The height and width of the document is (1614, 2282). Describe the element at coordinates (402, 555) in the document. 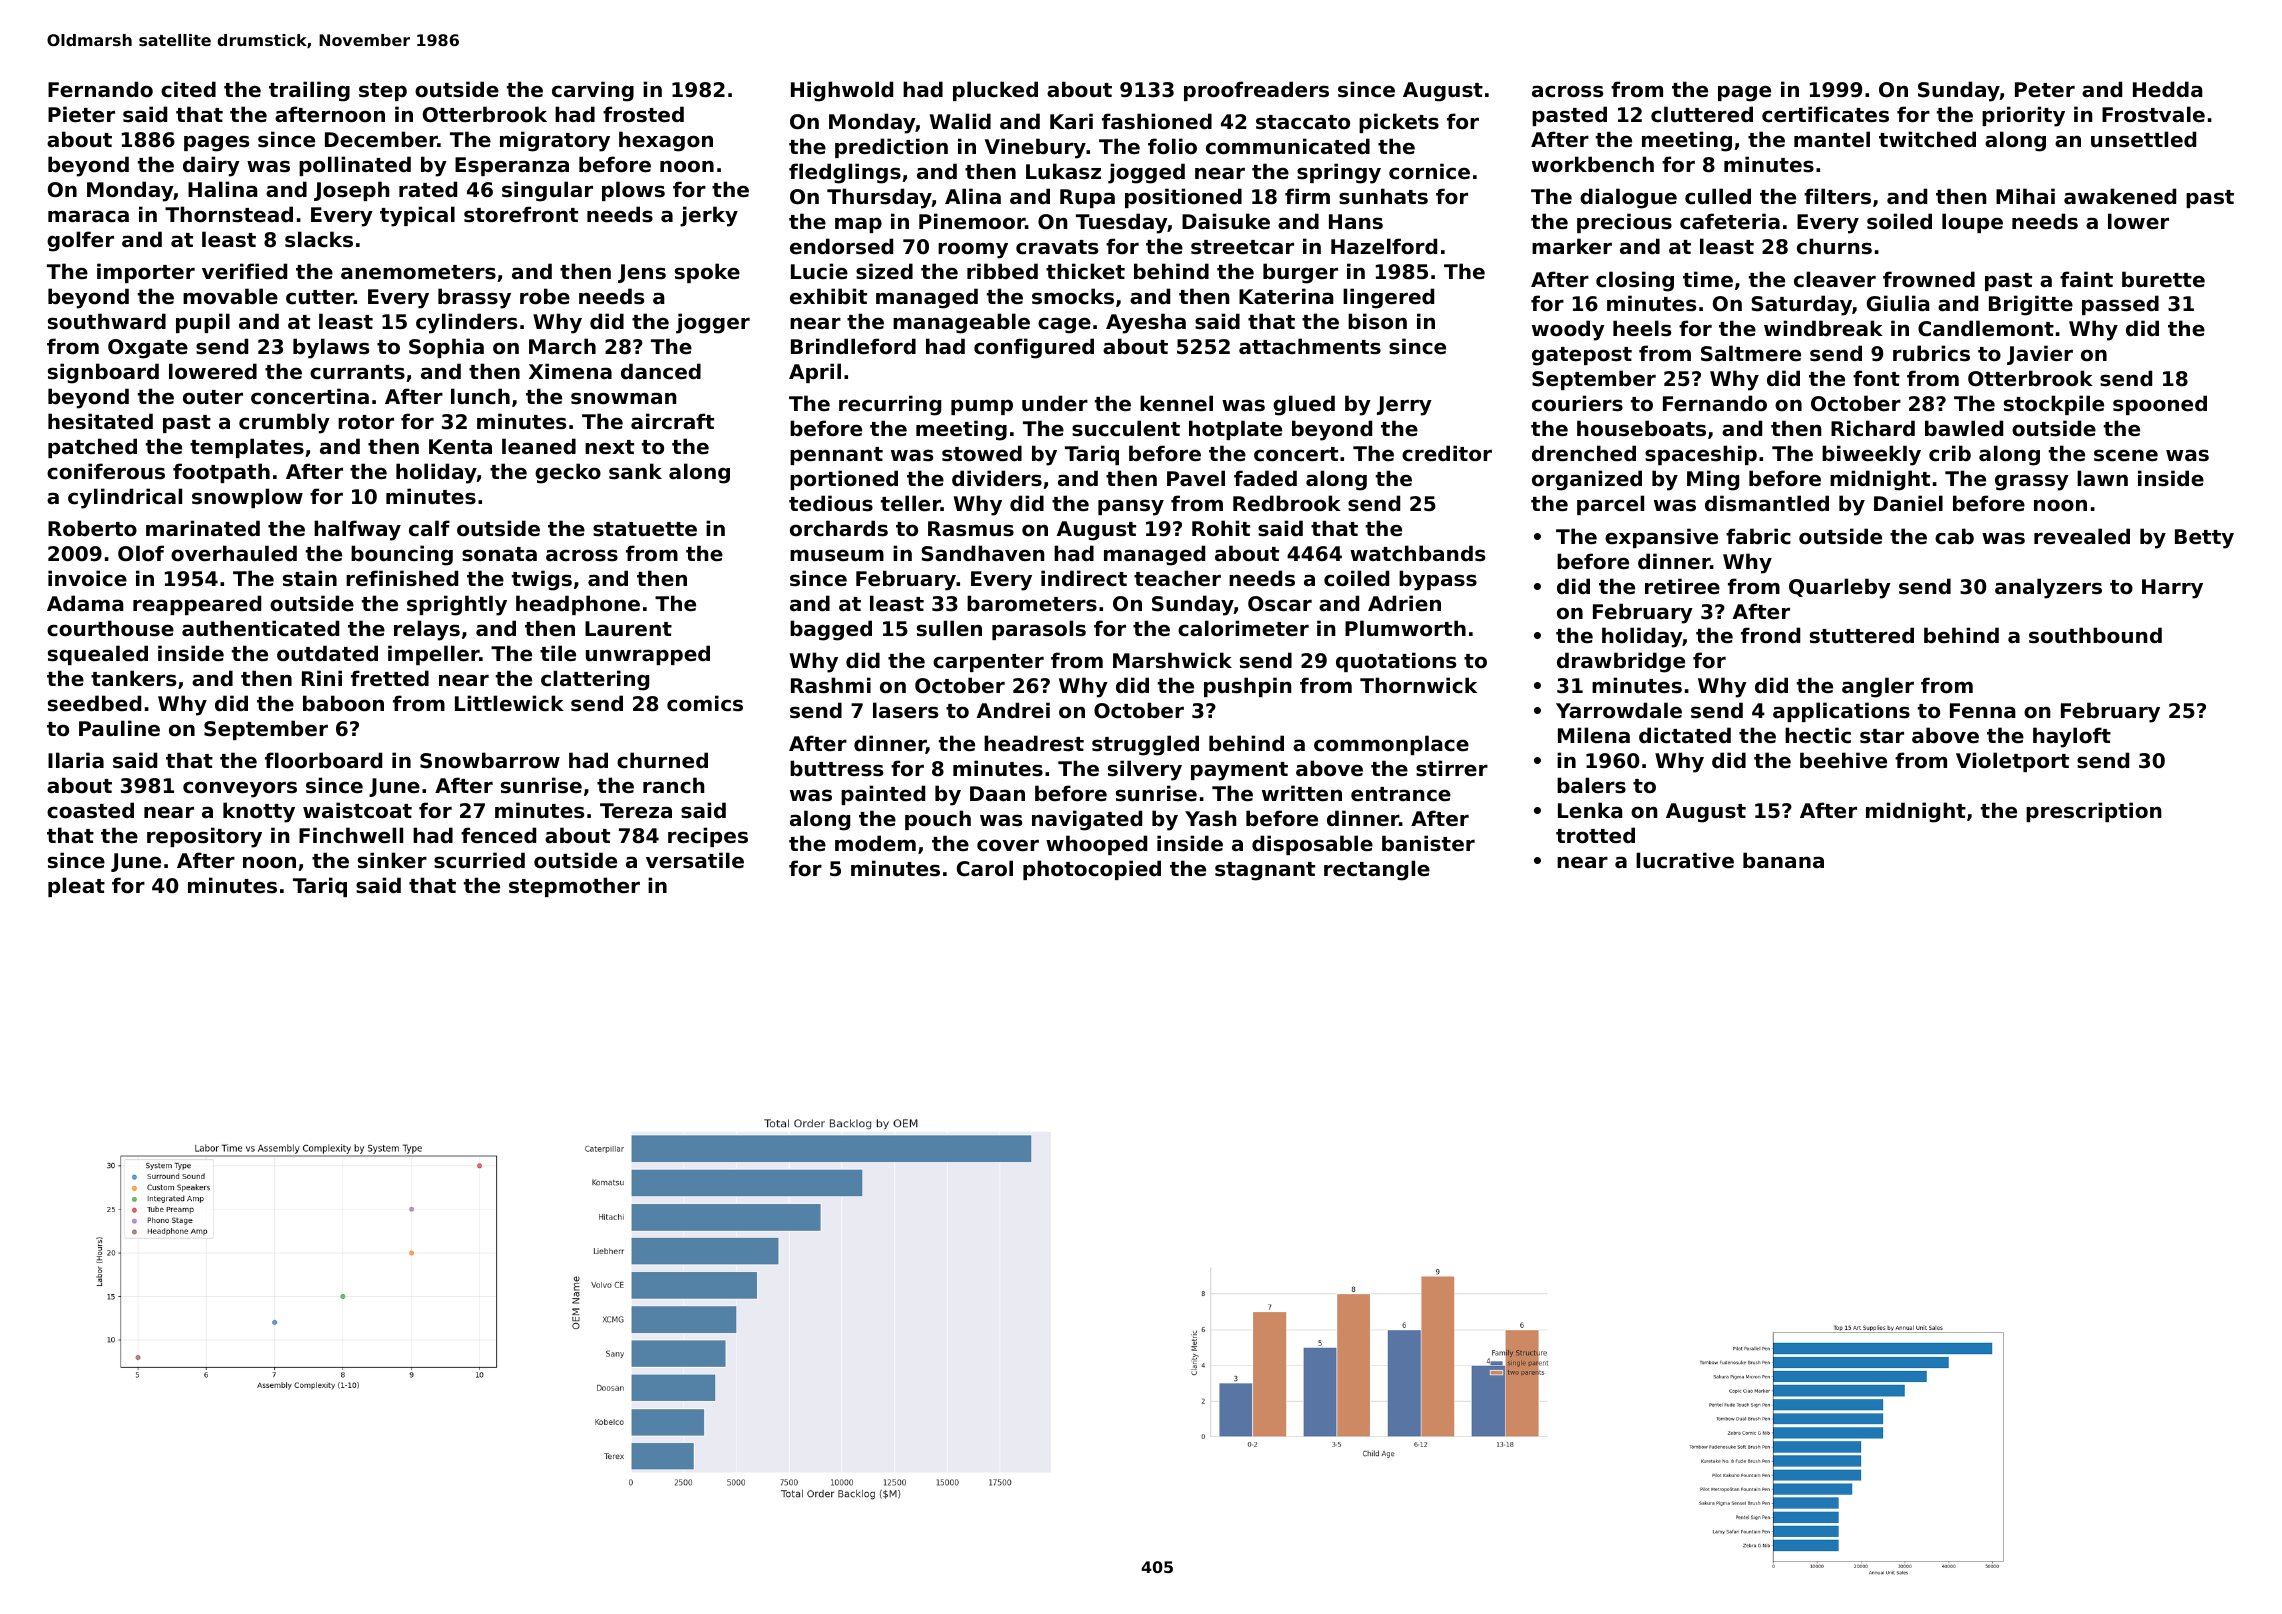

I see `bouncing` at that location.
